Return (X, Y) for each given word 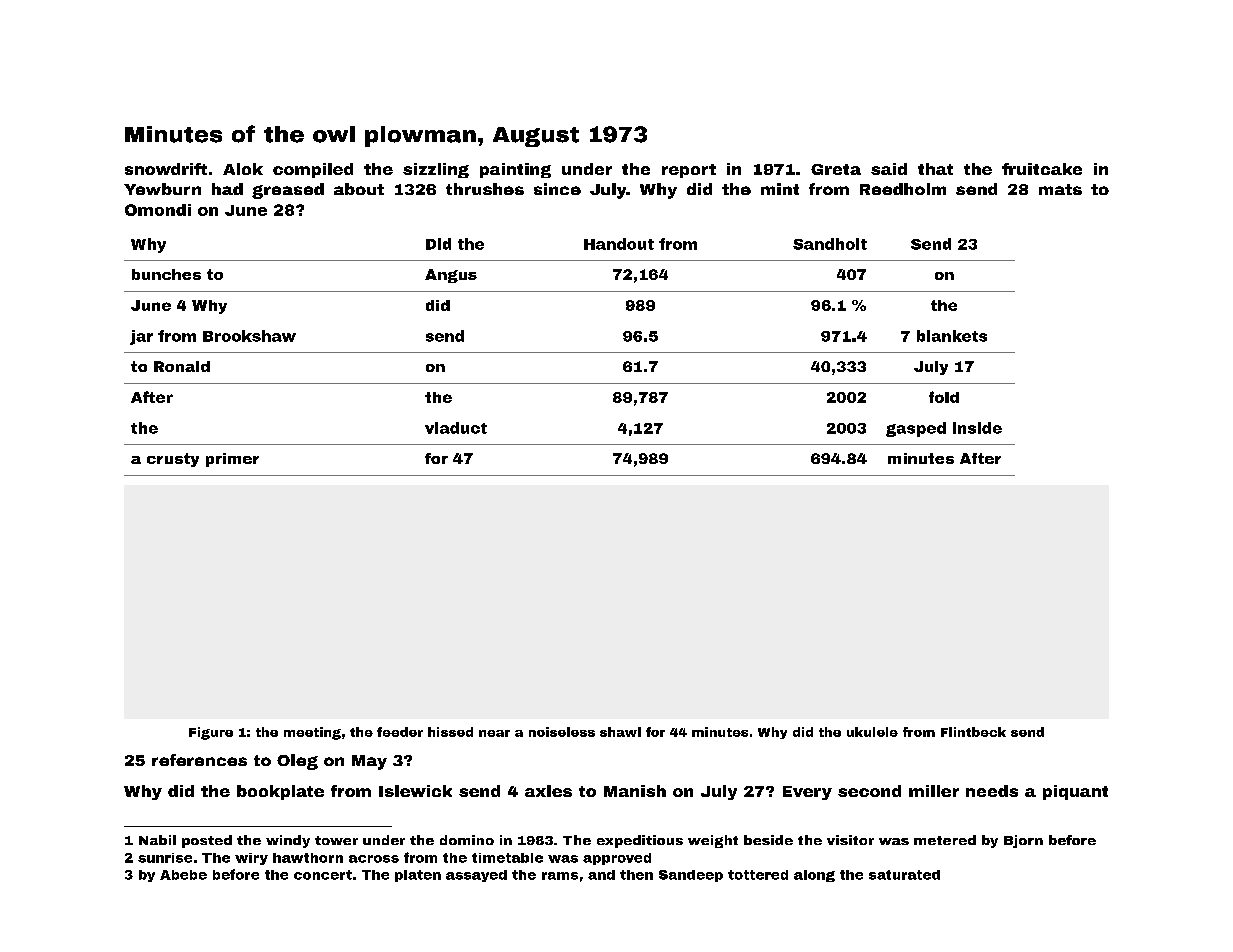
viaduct (456, 428)
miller (934, 791)
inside (977, 428)
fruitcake (1042, 169)
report (689, 171)
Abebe (183, 875)
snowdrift (166, 169)
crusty (173, 460)
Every (807, 793)
